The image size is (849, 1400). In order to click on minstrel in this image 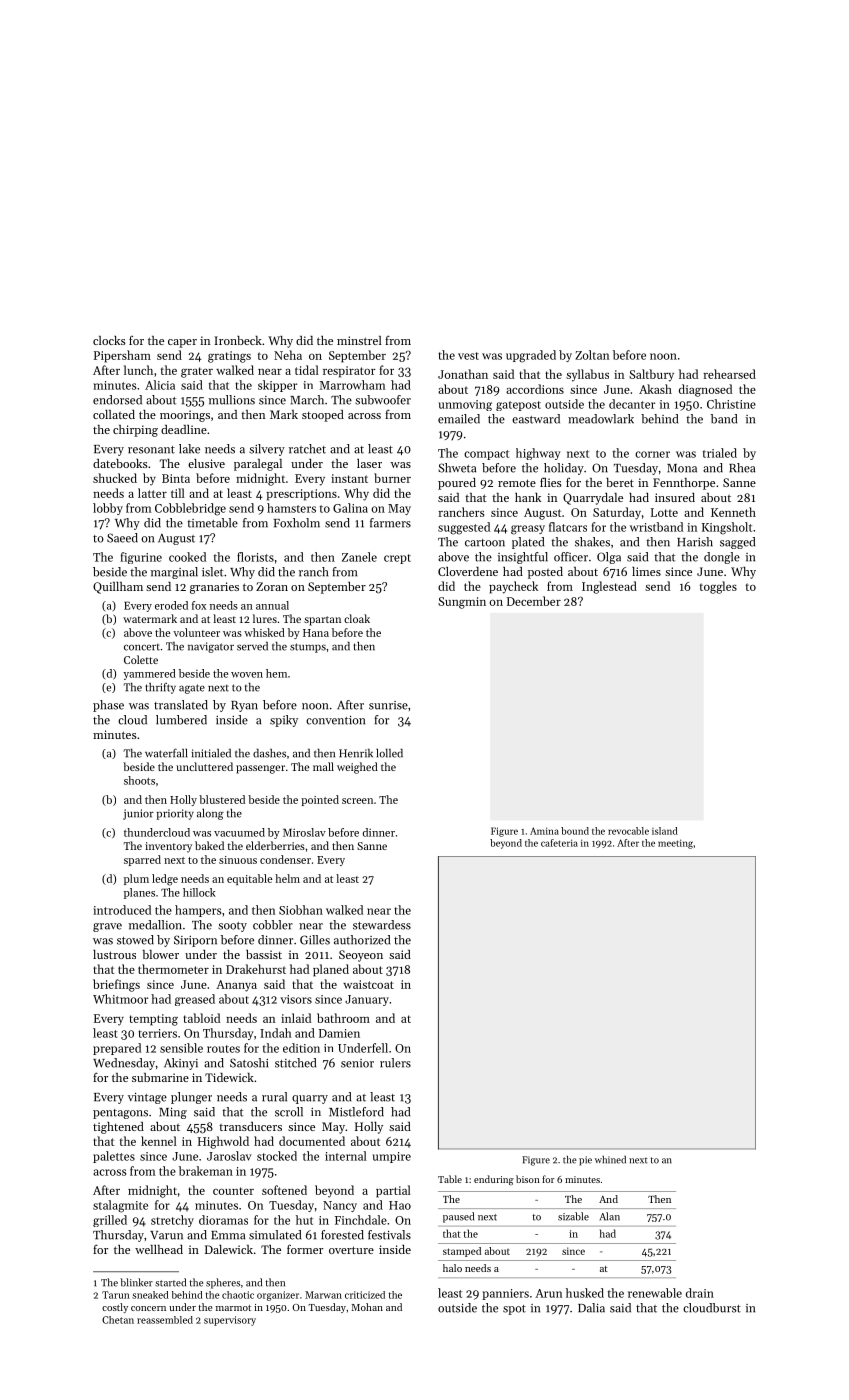, I will do `click(359, 340)`.
